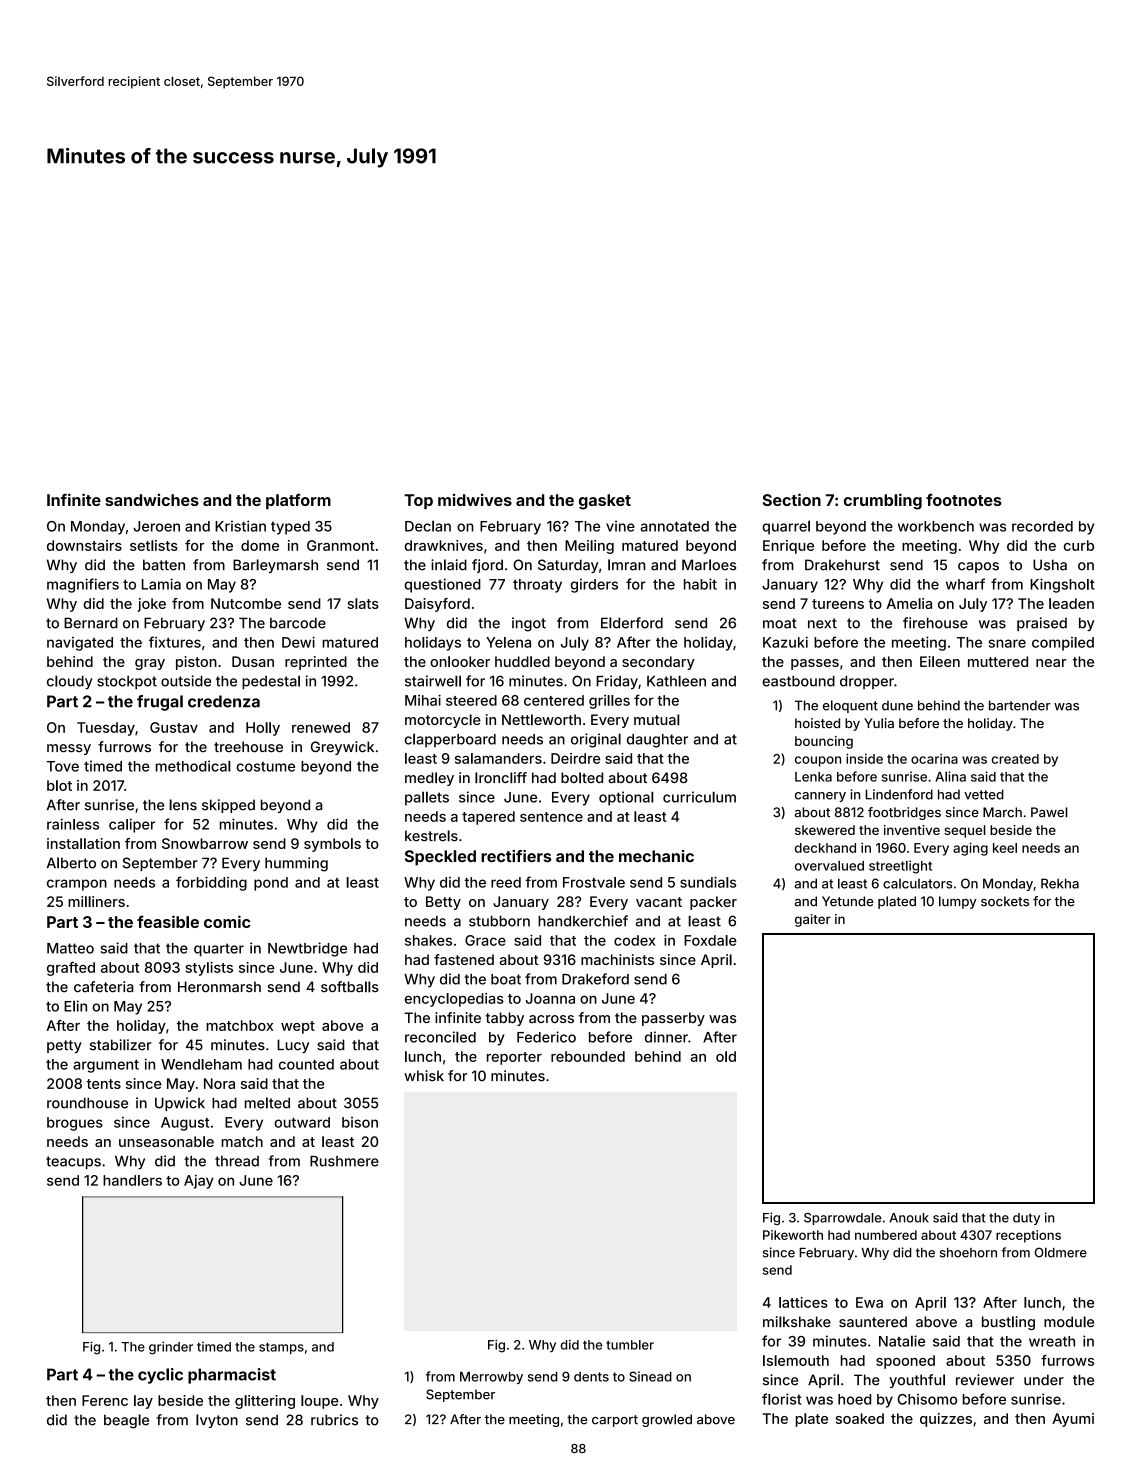 The height and width of the image is (1476, 1141). I want to click on sandwiches, so click(152, 500).
